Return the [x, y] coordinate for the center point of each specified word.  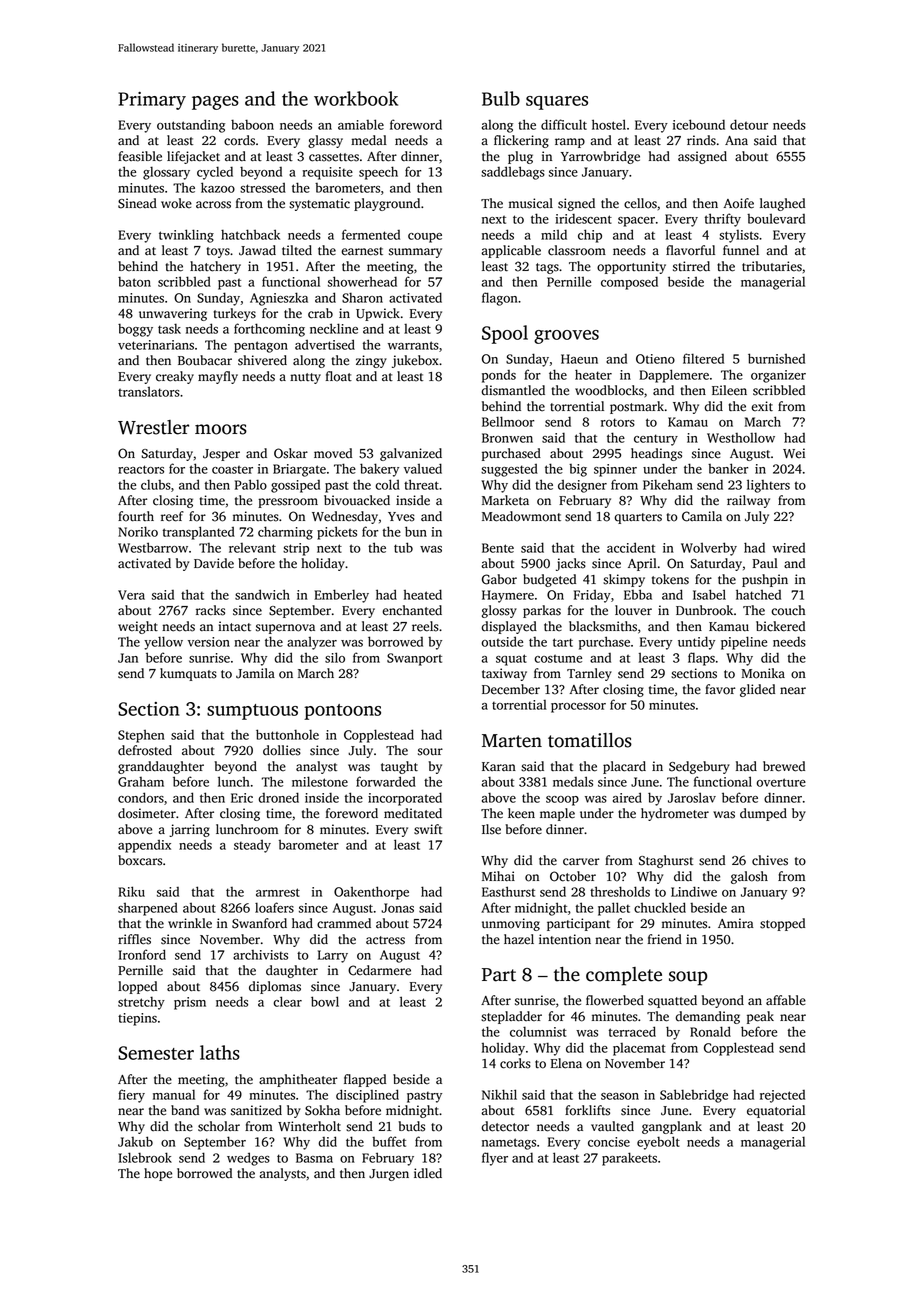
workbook [356, 98]
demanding [708, 1017]
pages [215, 103]
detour [749, 124]
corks [515, 1063]
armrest [278, 892]
